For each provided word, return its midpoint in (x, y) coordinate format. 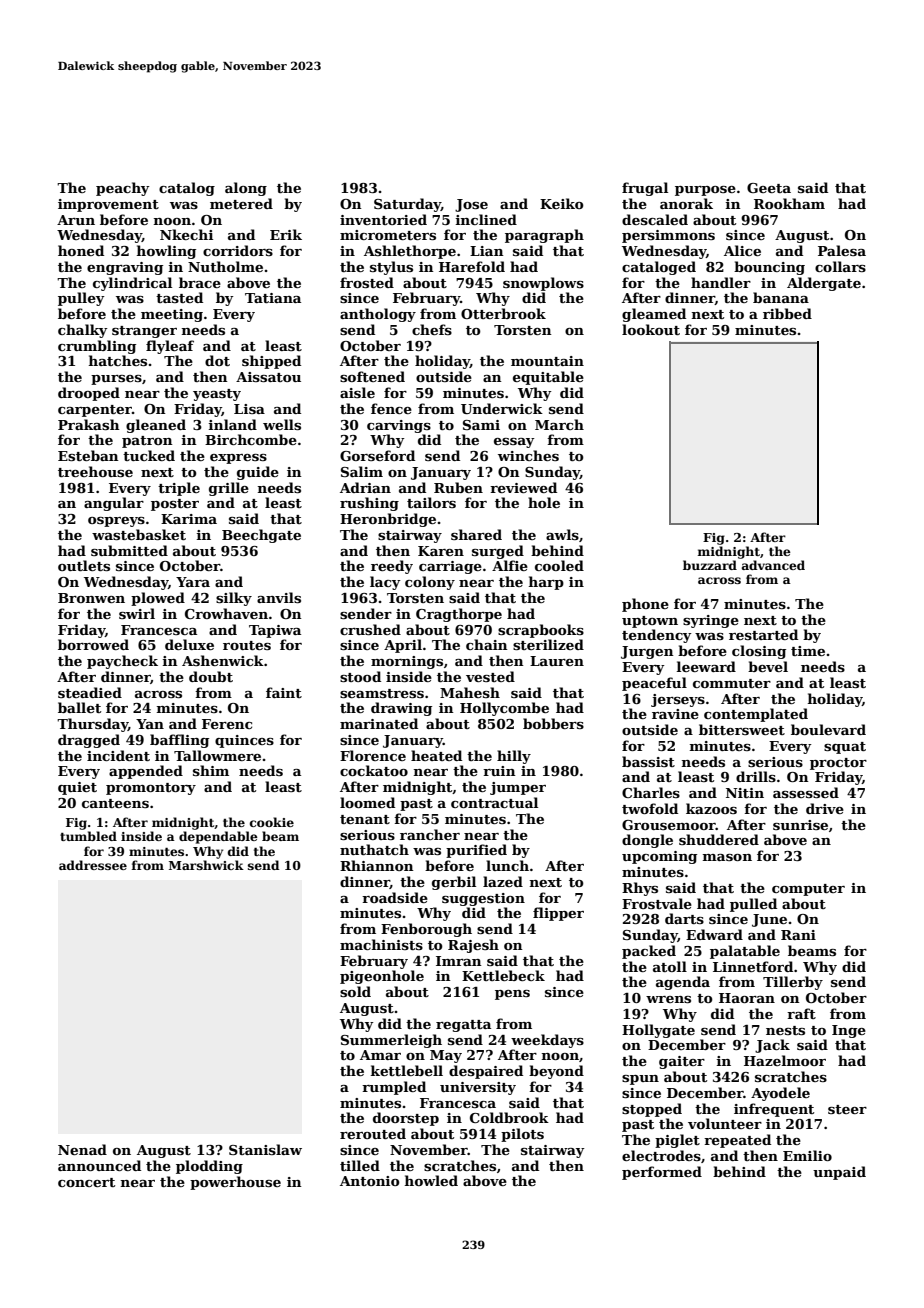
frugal (645, 189)
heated (436, 755)
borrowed (93, 644)
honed (81, 250)
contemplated (756, 715)
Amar (380, 1055)
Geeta (769, 188)
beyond (556, 1072)
